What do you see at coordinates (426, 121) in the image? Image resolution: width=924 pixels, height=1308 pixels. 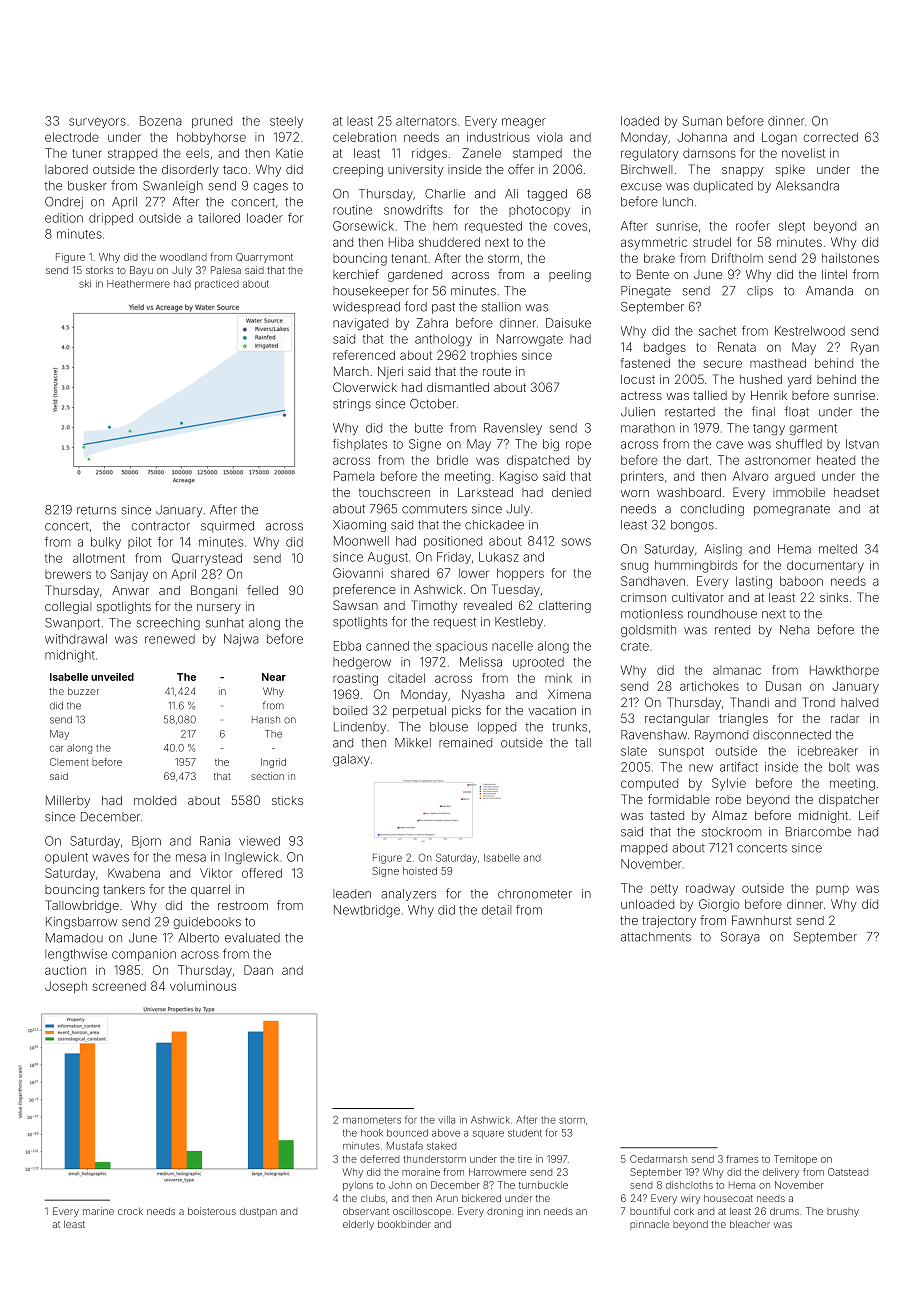 I see `alternators` at bounding box center [426, 121].
